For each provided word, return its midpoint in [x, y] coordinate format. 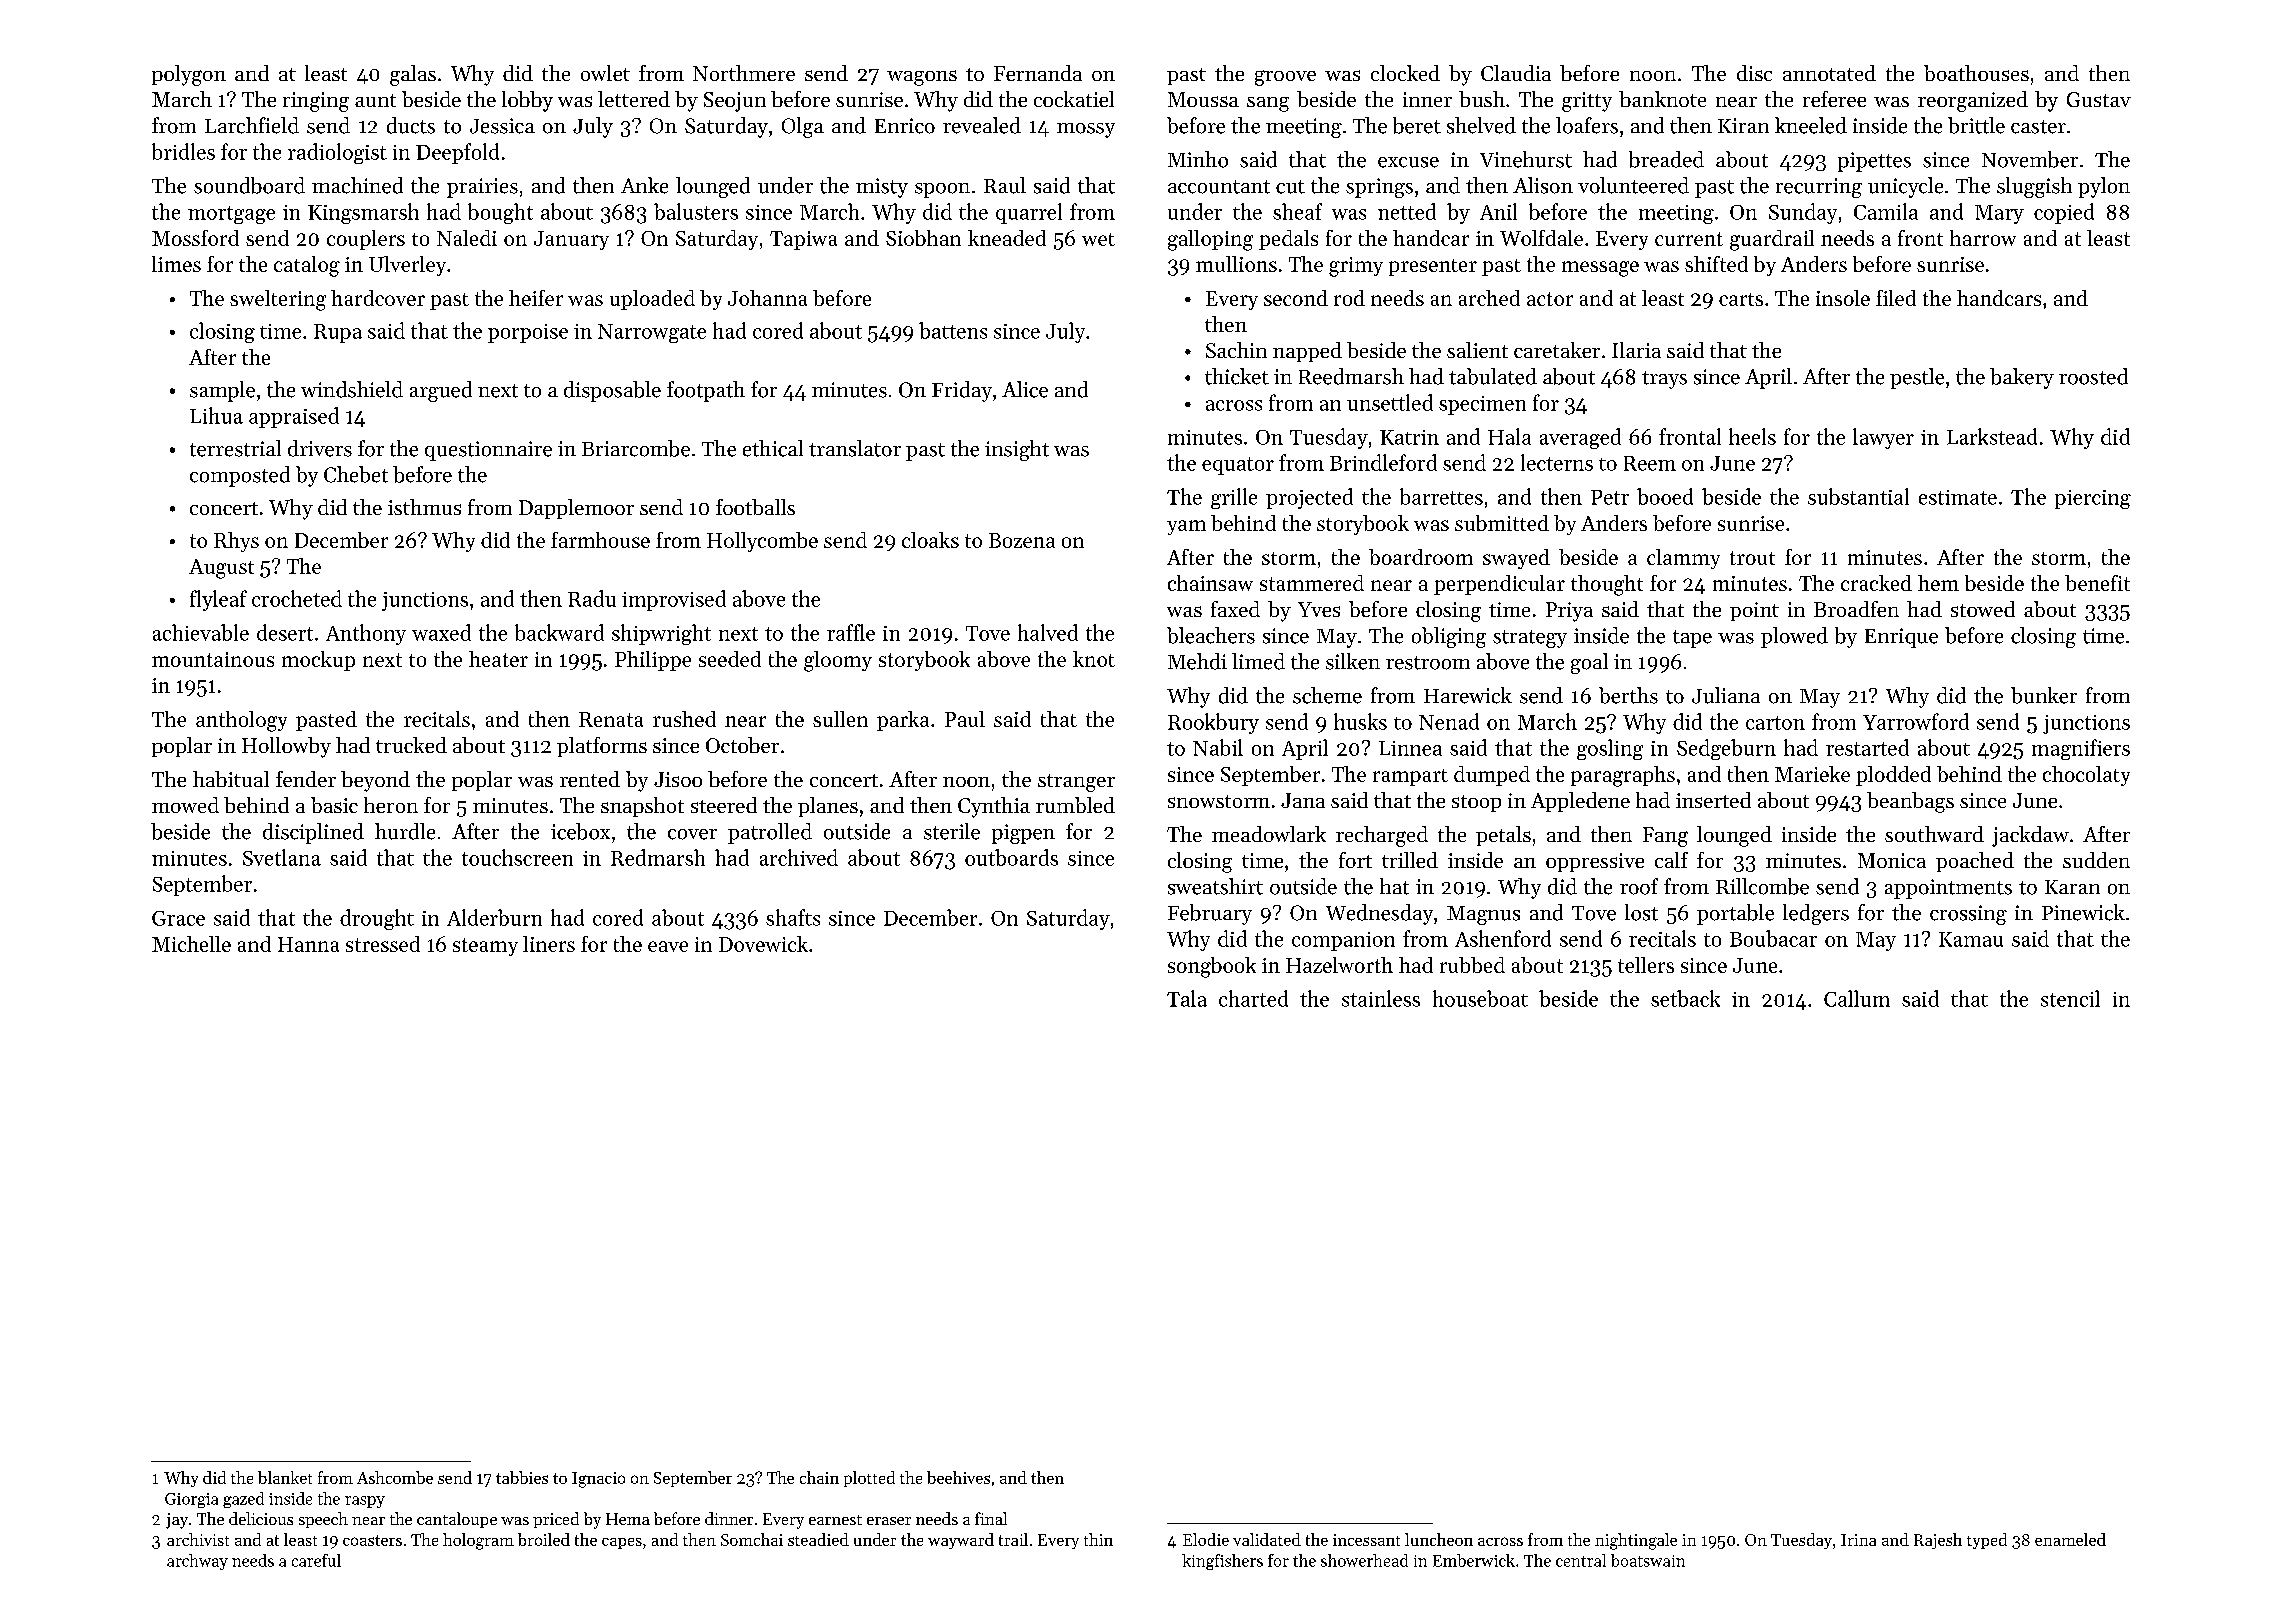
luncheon [1439, 1539]
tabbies [522, 1477]
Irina [1858, 1540]
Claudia [1516, 73]
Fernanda [1038, 73]
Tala [1187, 998]
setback [1685, 998]
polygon [189, 75]
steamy [485, 947]
